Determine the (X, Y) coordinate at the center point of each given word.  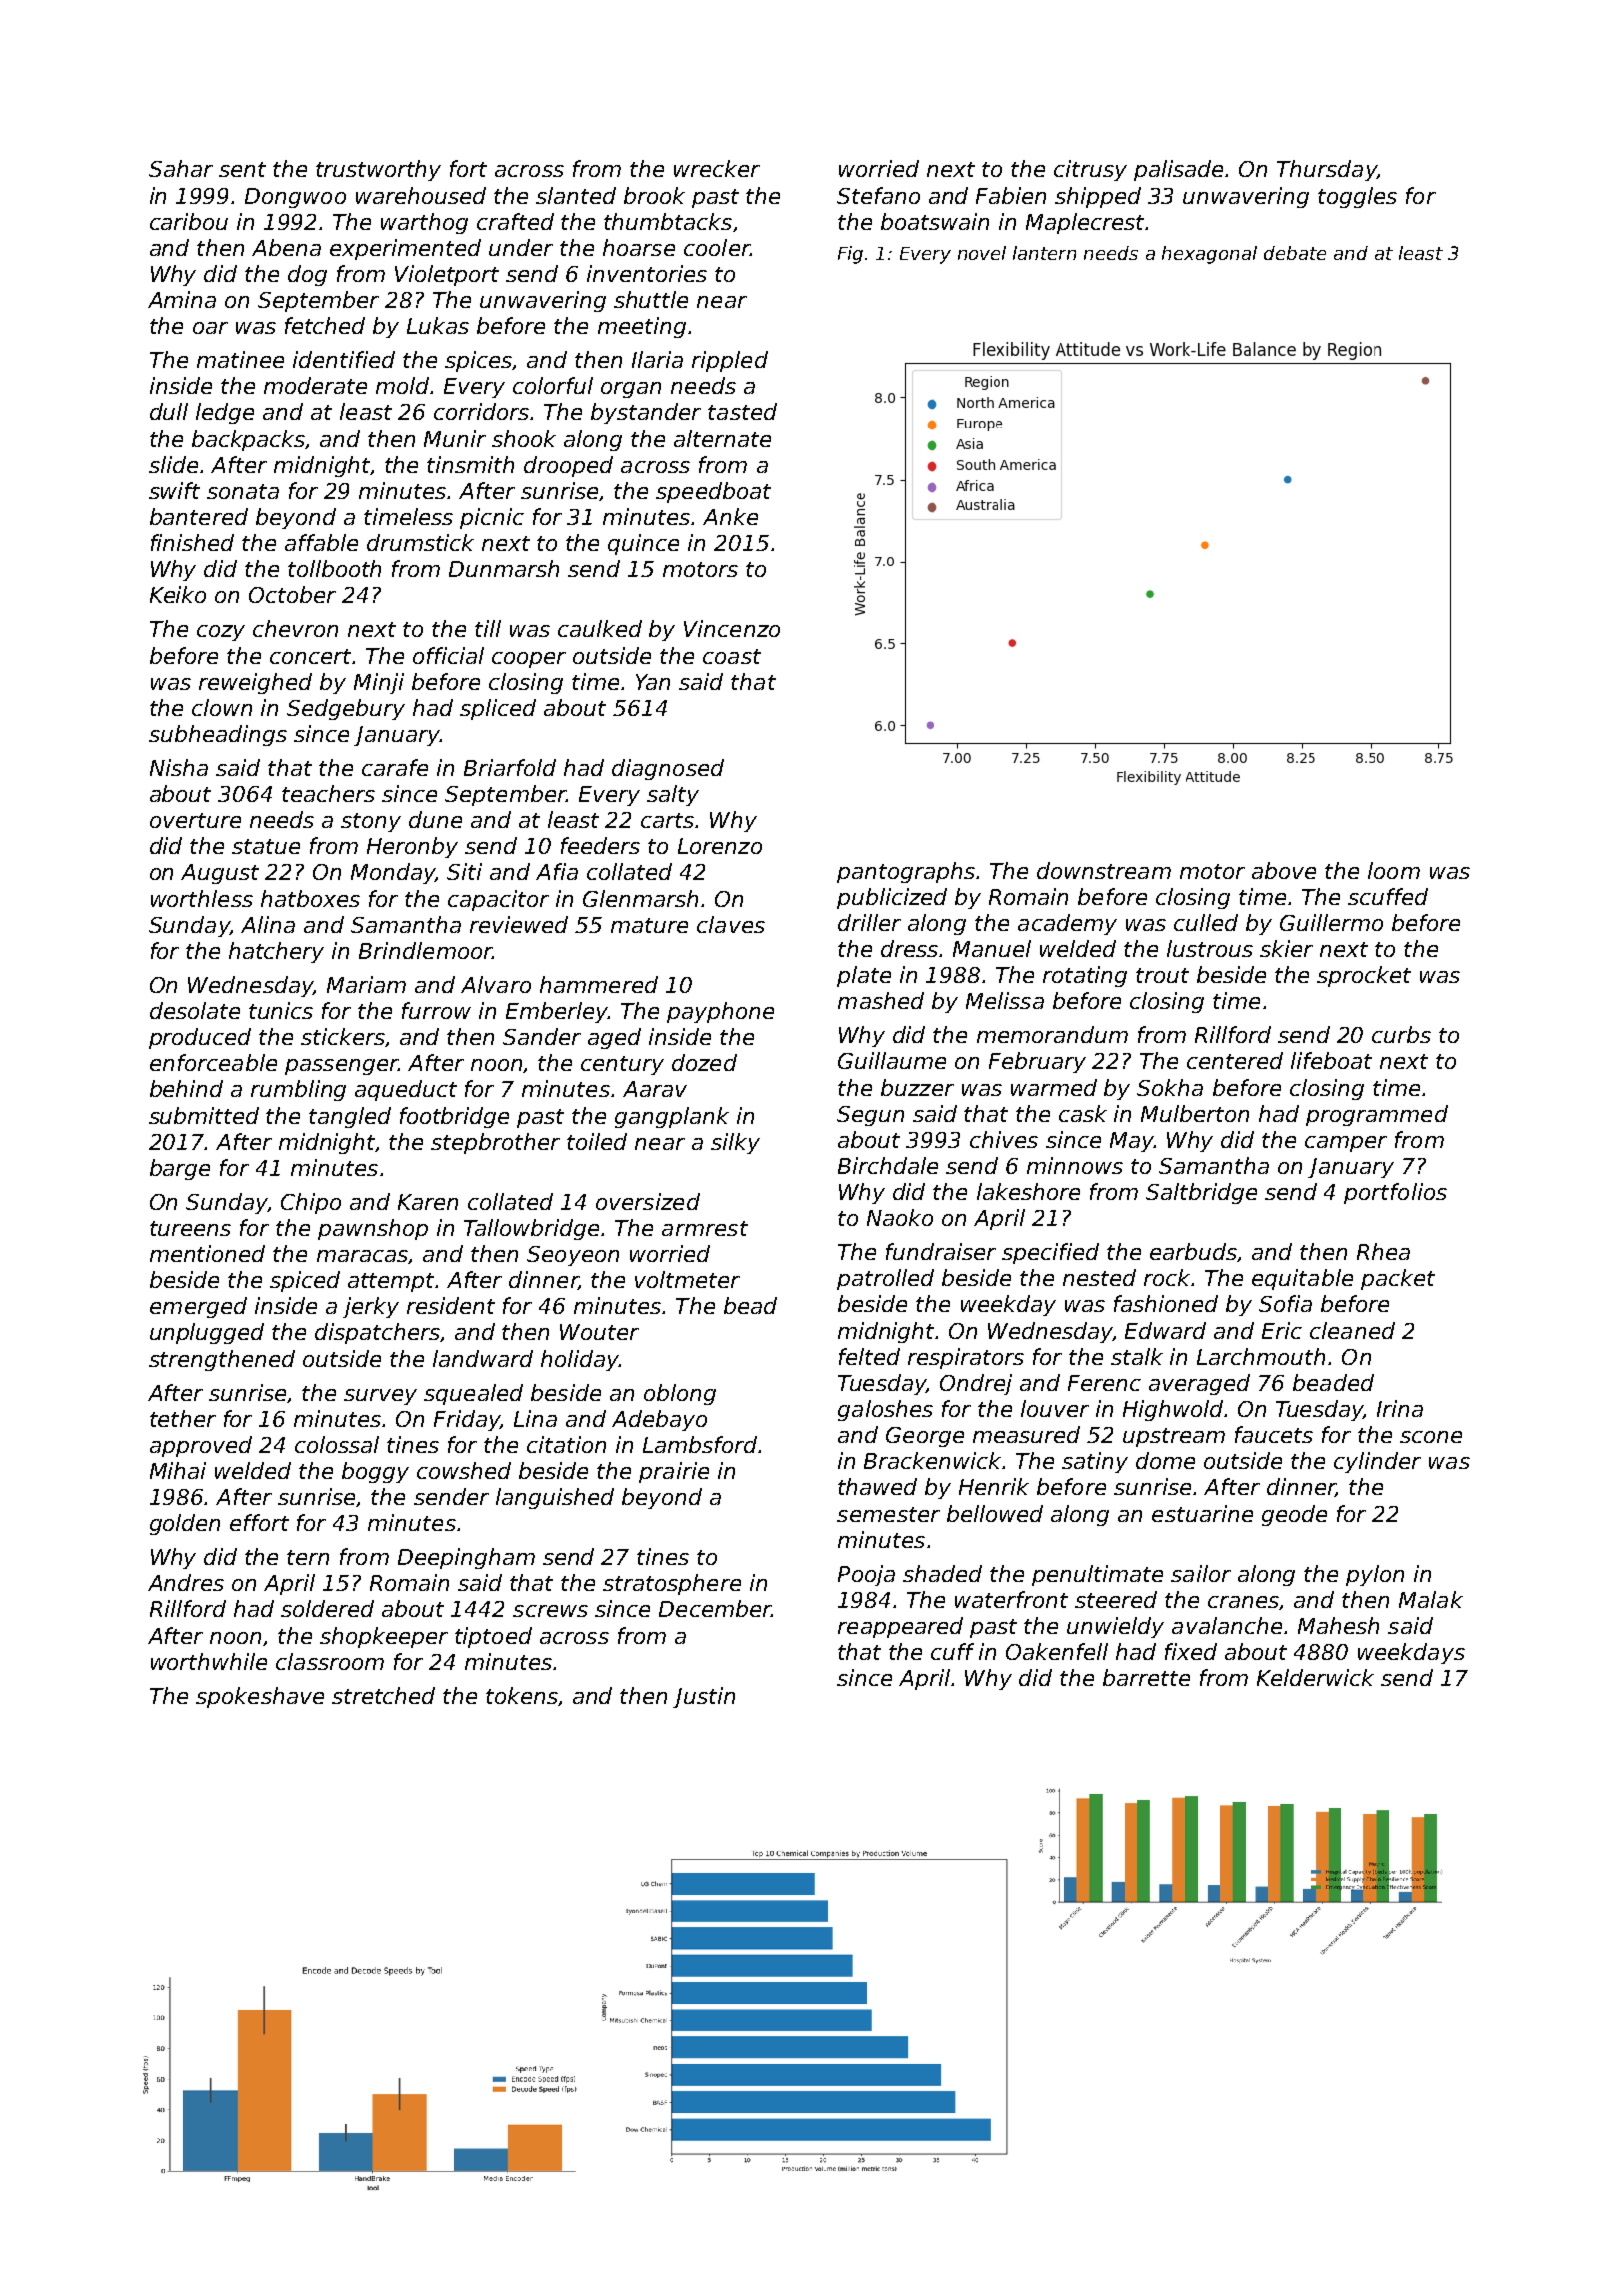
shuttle (651, 299)
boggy (375, 1472)
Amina (182, 299)
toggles (1357, 197)
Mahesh (1338, 1625)
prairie (674, 1472)
